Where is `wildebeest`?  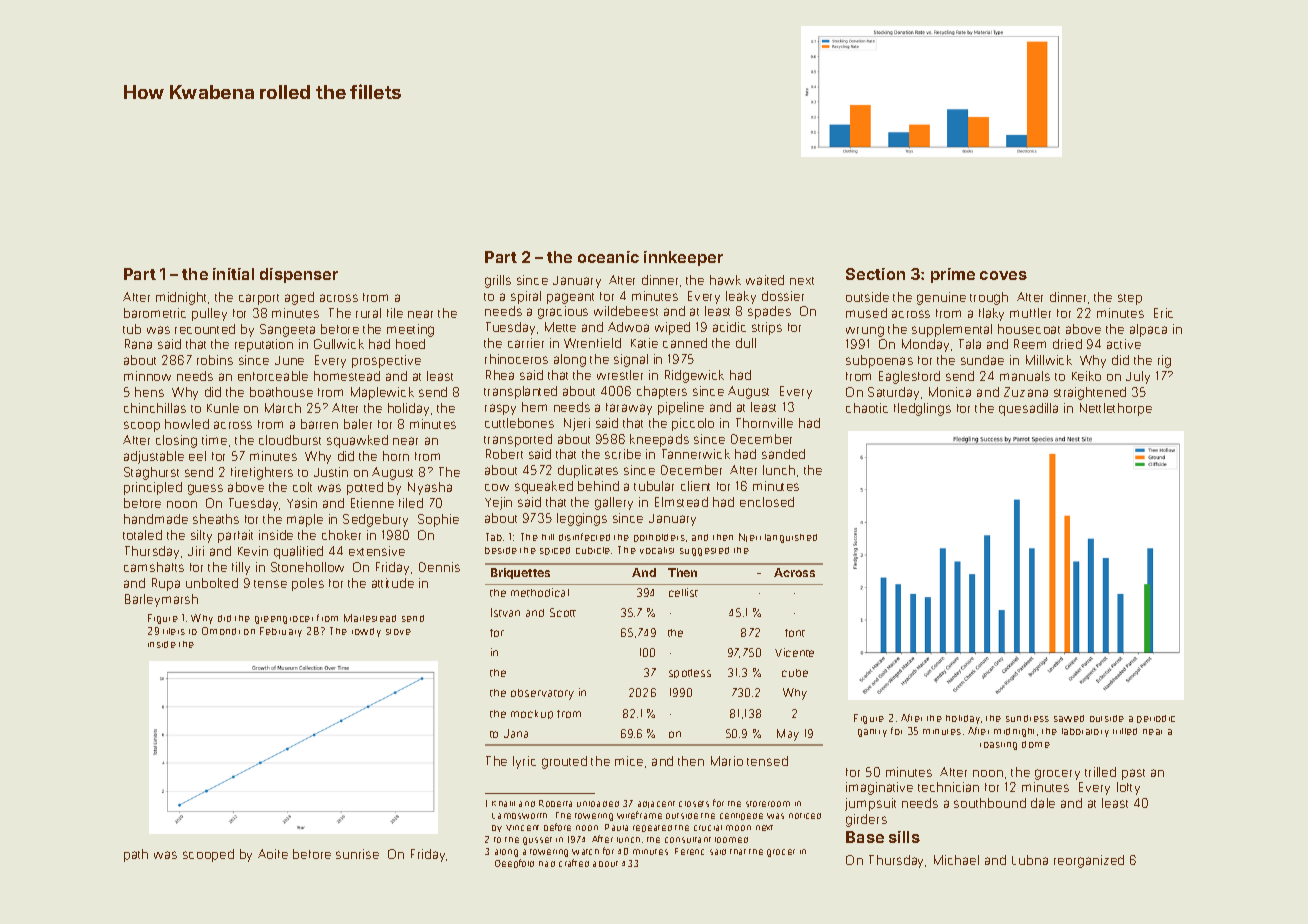 wildebeest is located at coordinates (626, 311).
